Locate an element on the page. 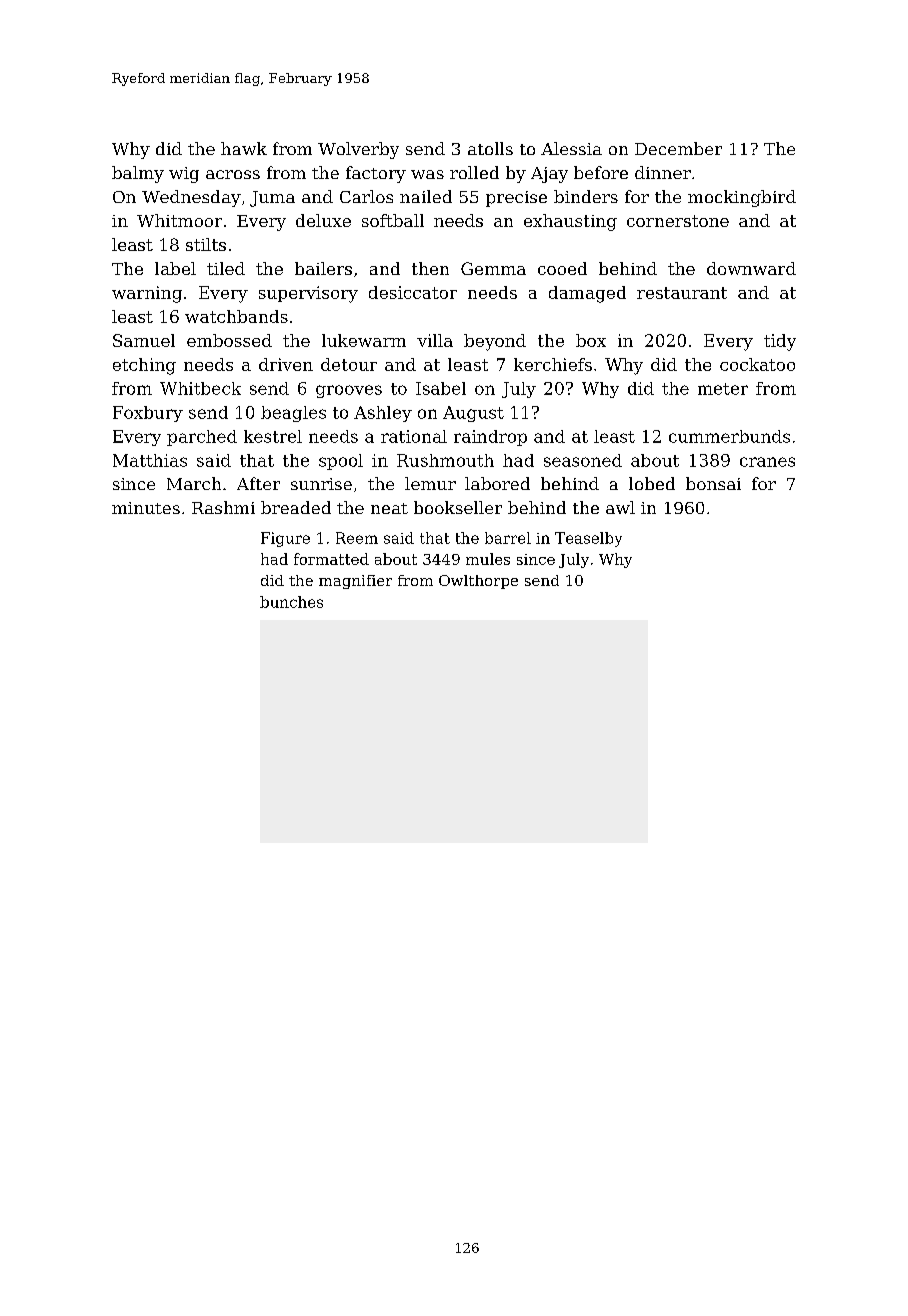  December is located at coordinates (678, 148).
